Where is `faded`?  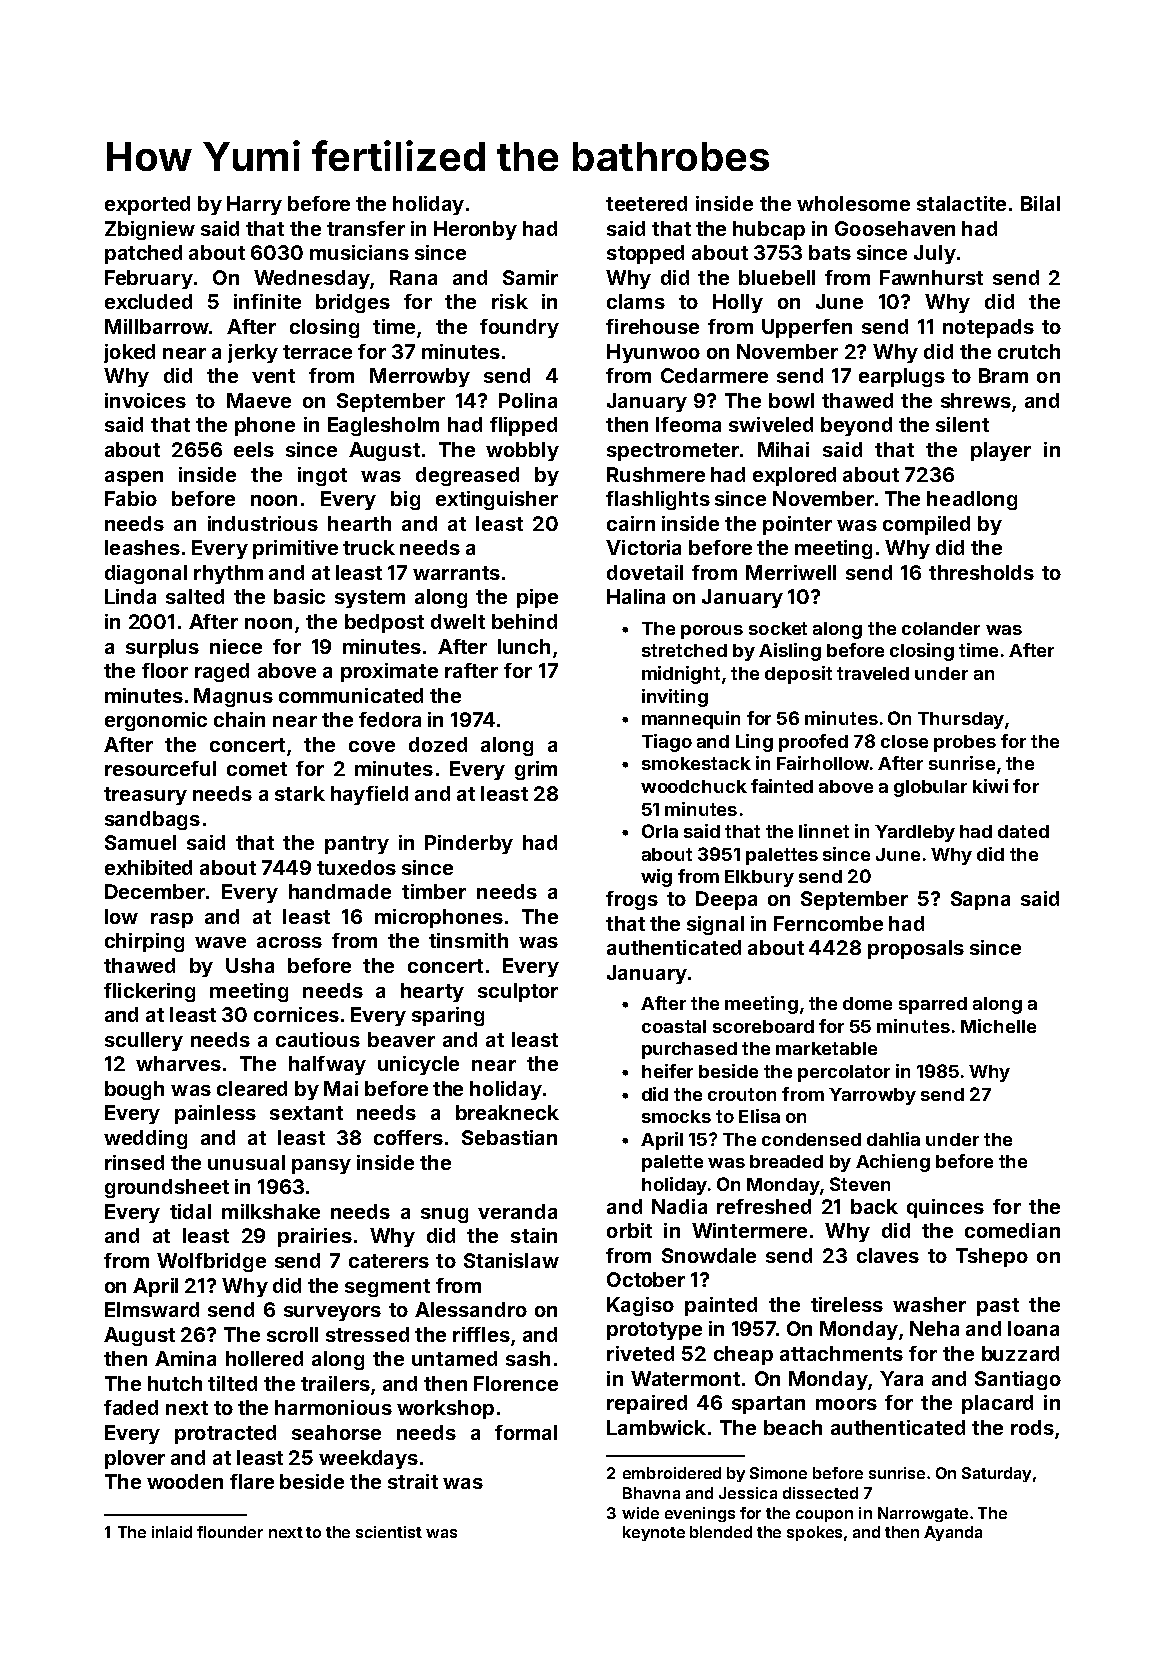
faded is located at coordinates (131, 1407).
